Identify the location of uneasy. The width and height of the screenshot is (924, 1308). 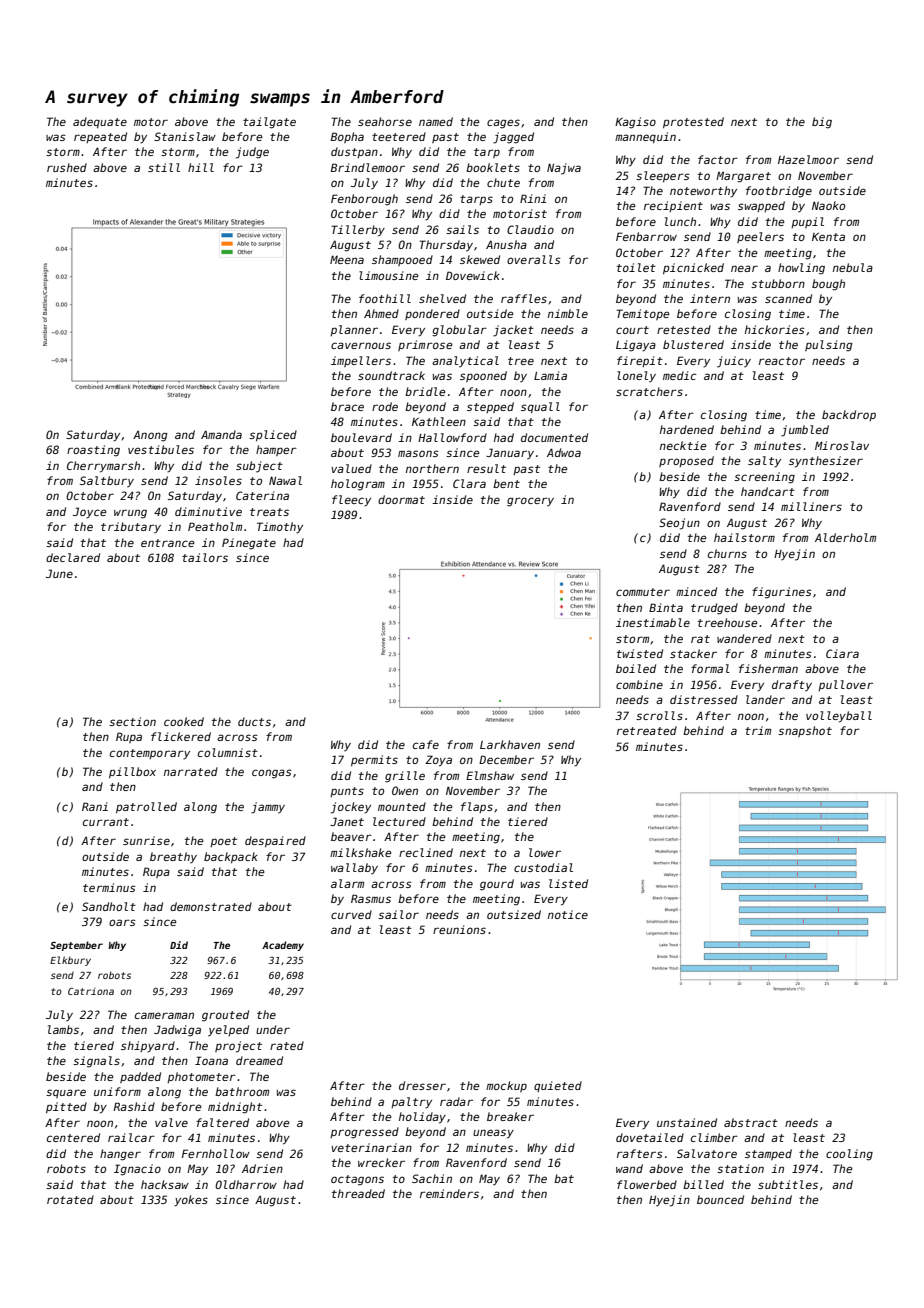
(493, 1134).
